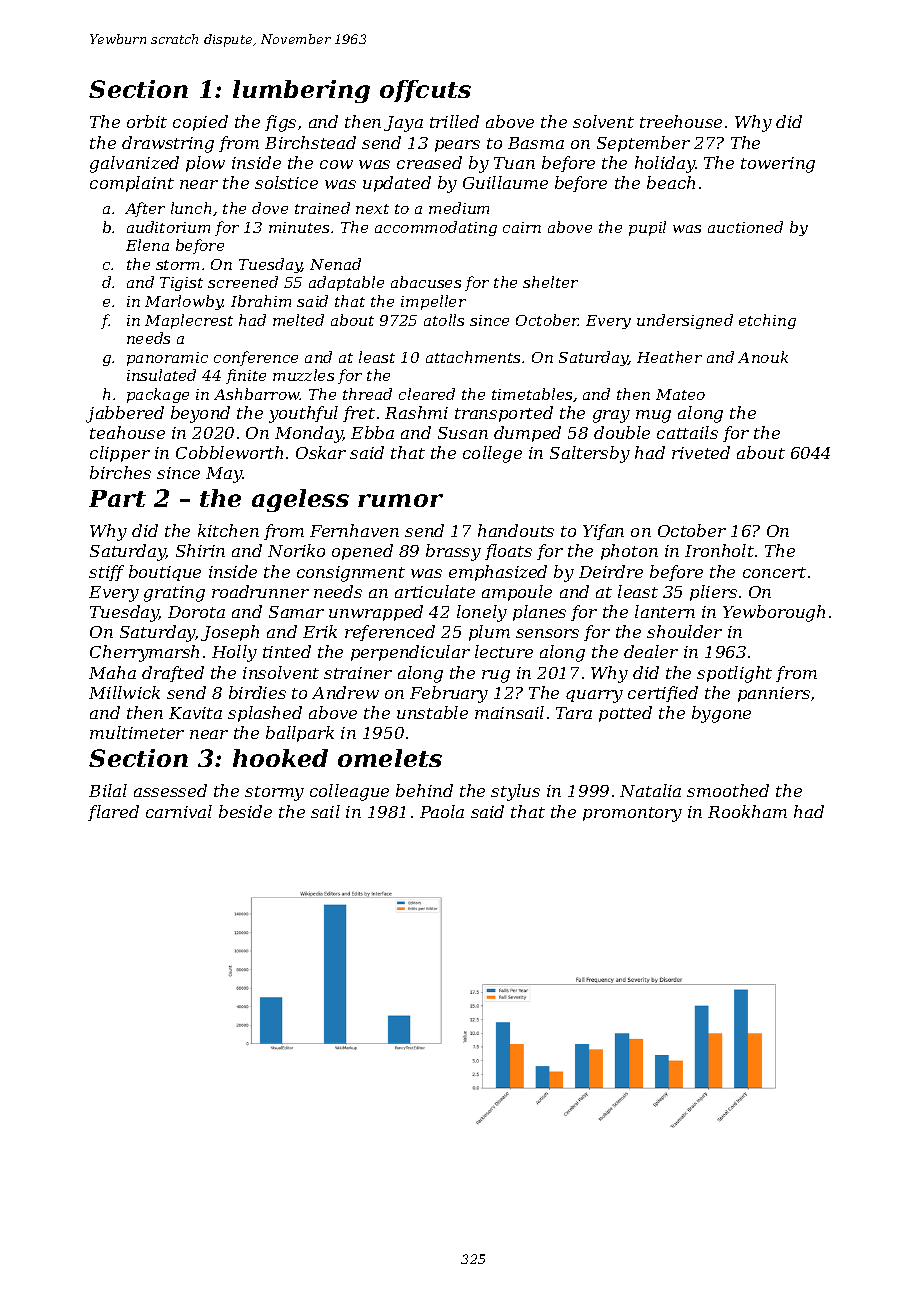 The height and width of the screenshot is (1308, 924). I want to click on birches, so click(120, 472).
